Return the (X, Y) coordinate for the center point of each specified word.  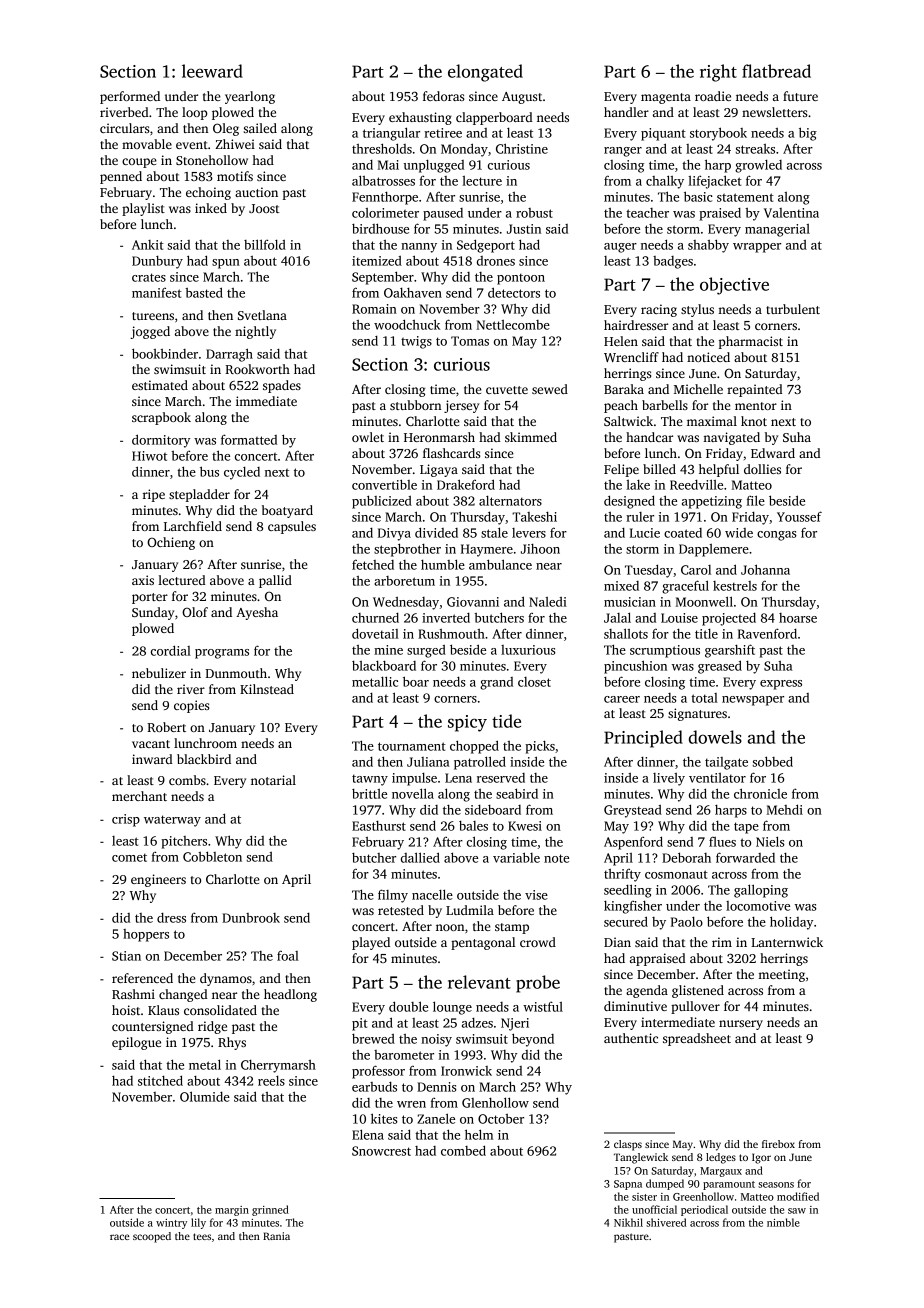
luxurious (528, 650)
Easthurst (379, 826)
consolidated (220, 1010)
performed (130, 97)
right (718, 73)
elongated (485, 73)
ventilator (717, 778)
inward (152, 759)
